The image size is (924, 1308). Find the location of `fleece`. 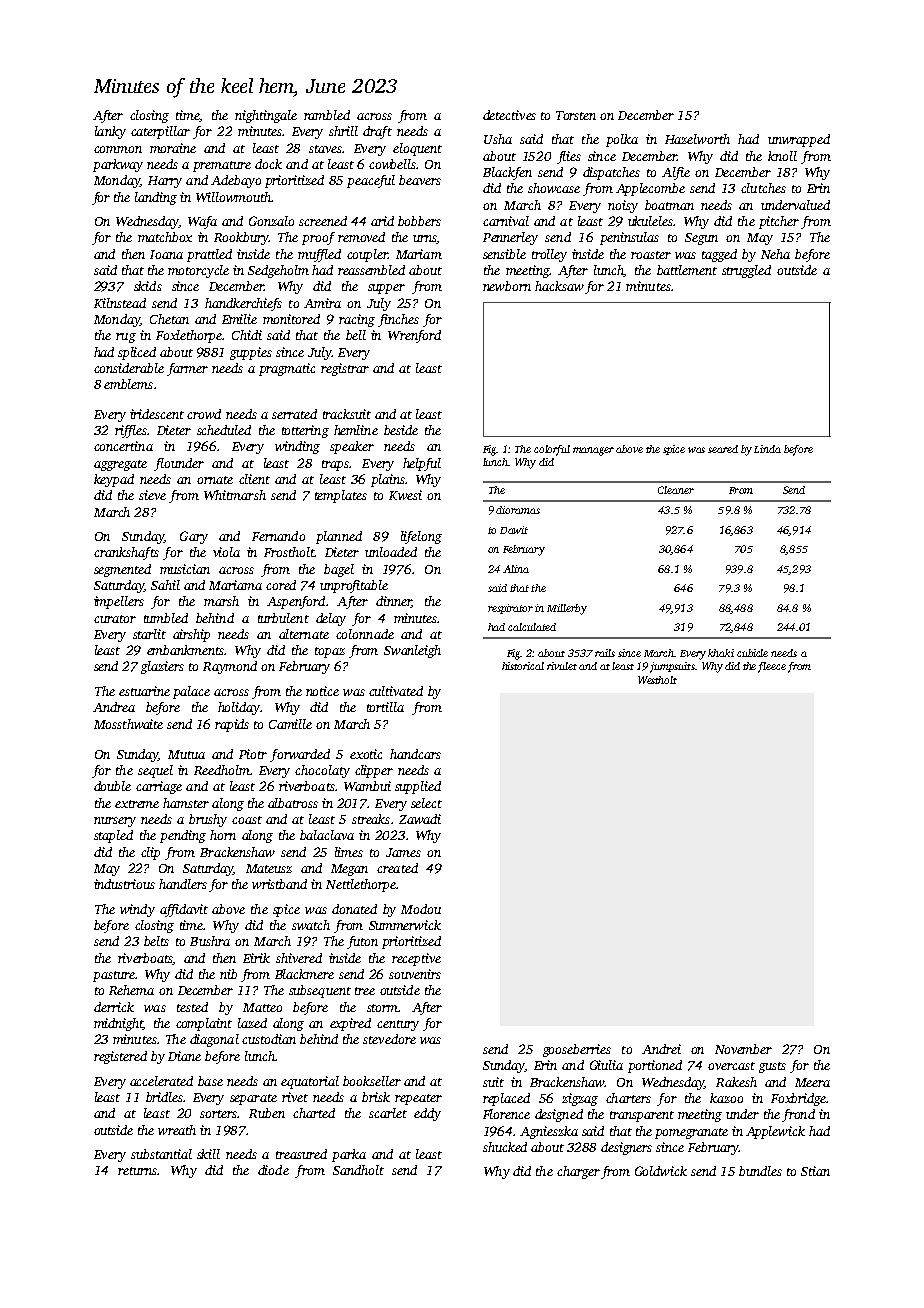

fleece is located at coordinates (772, 667).
